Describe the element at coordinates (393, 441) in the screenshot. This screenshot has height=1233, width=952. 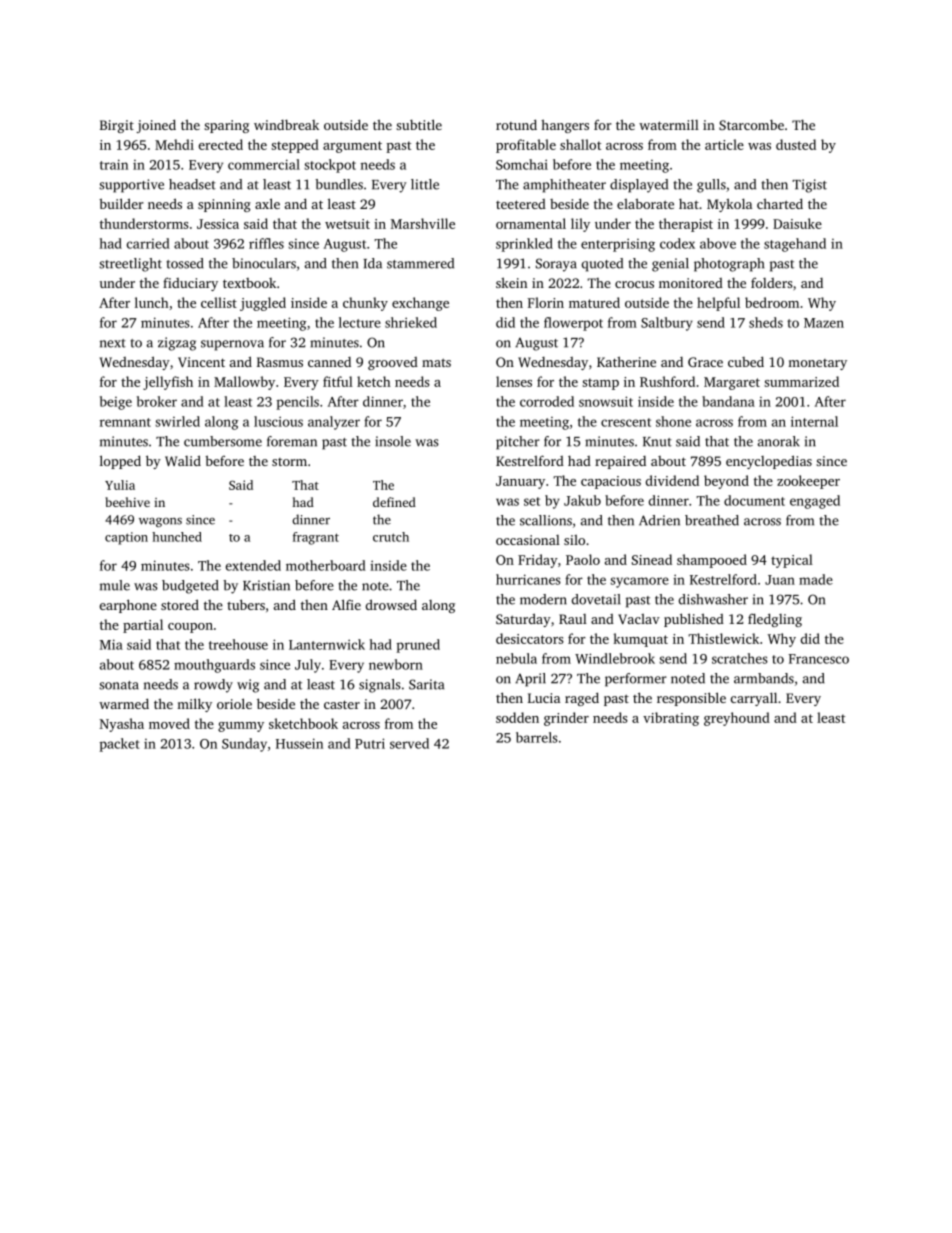
I see `insole` at that location.
